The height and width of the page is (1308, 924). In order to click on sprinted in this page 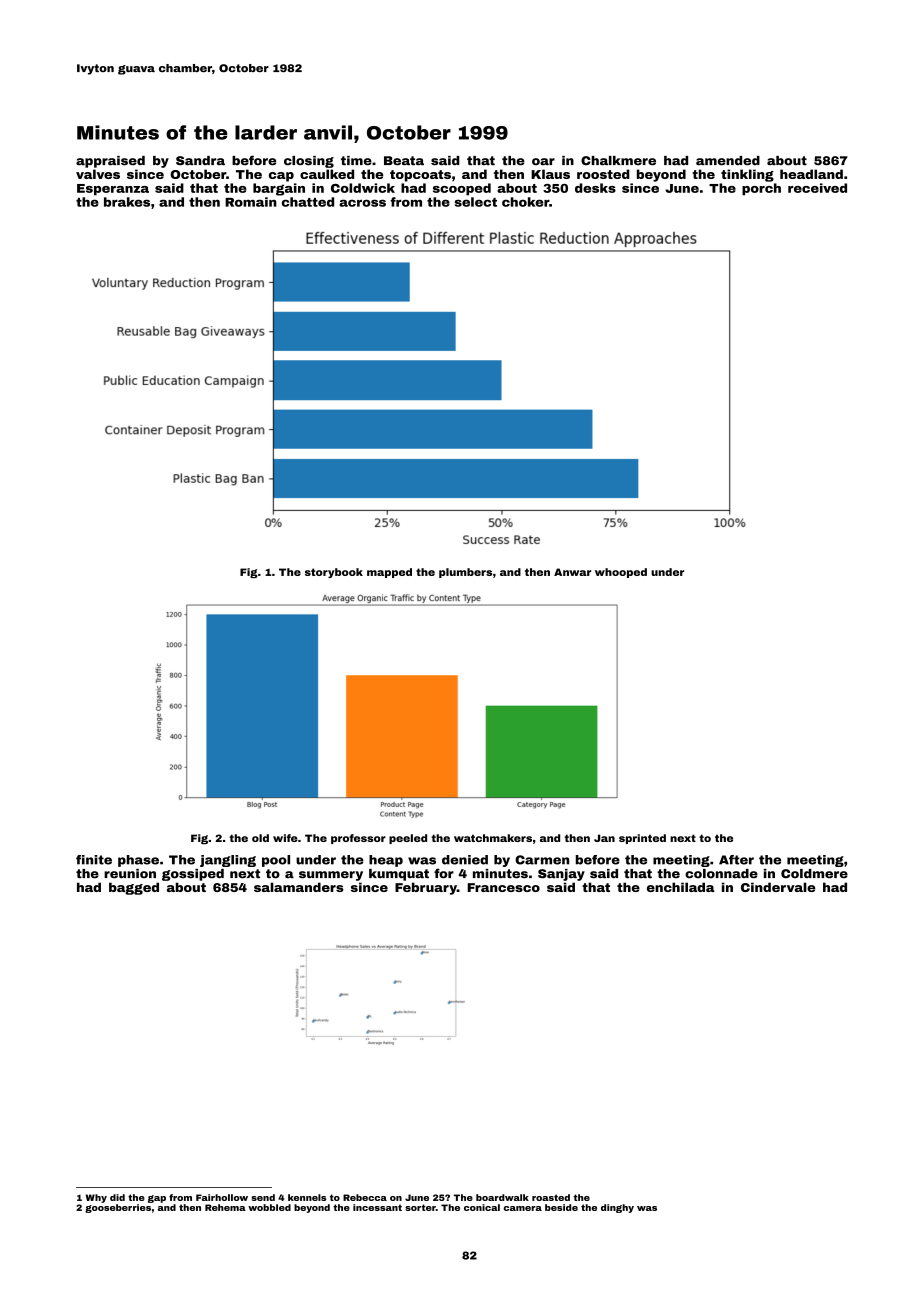, I will do `click(642, 839)`.
